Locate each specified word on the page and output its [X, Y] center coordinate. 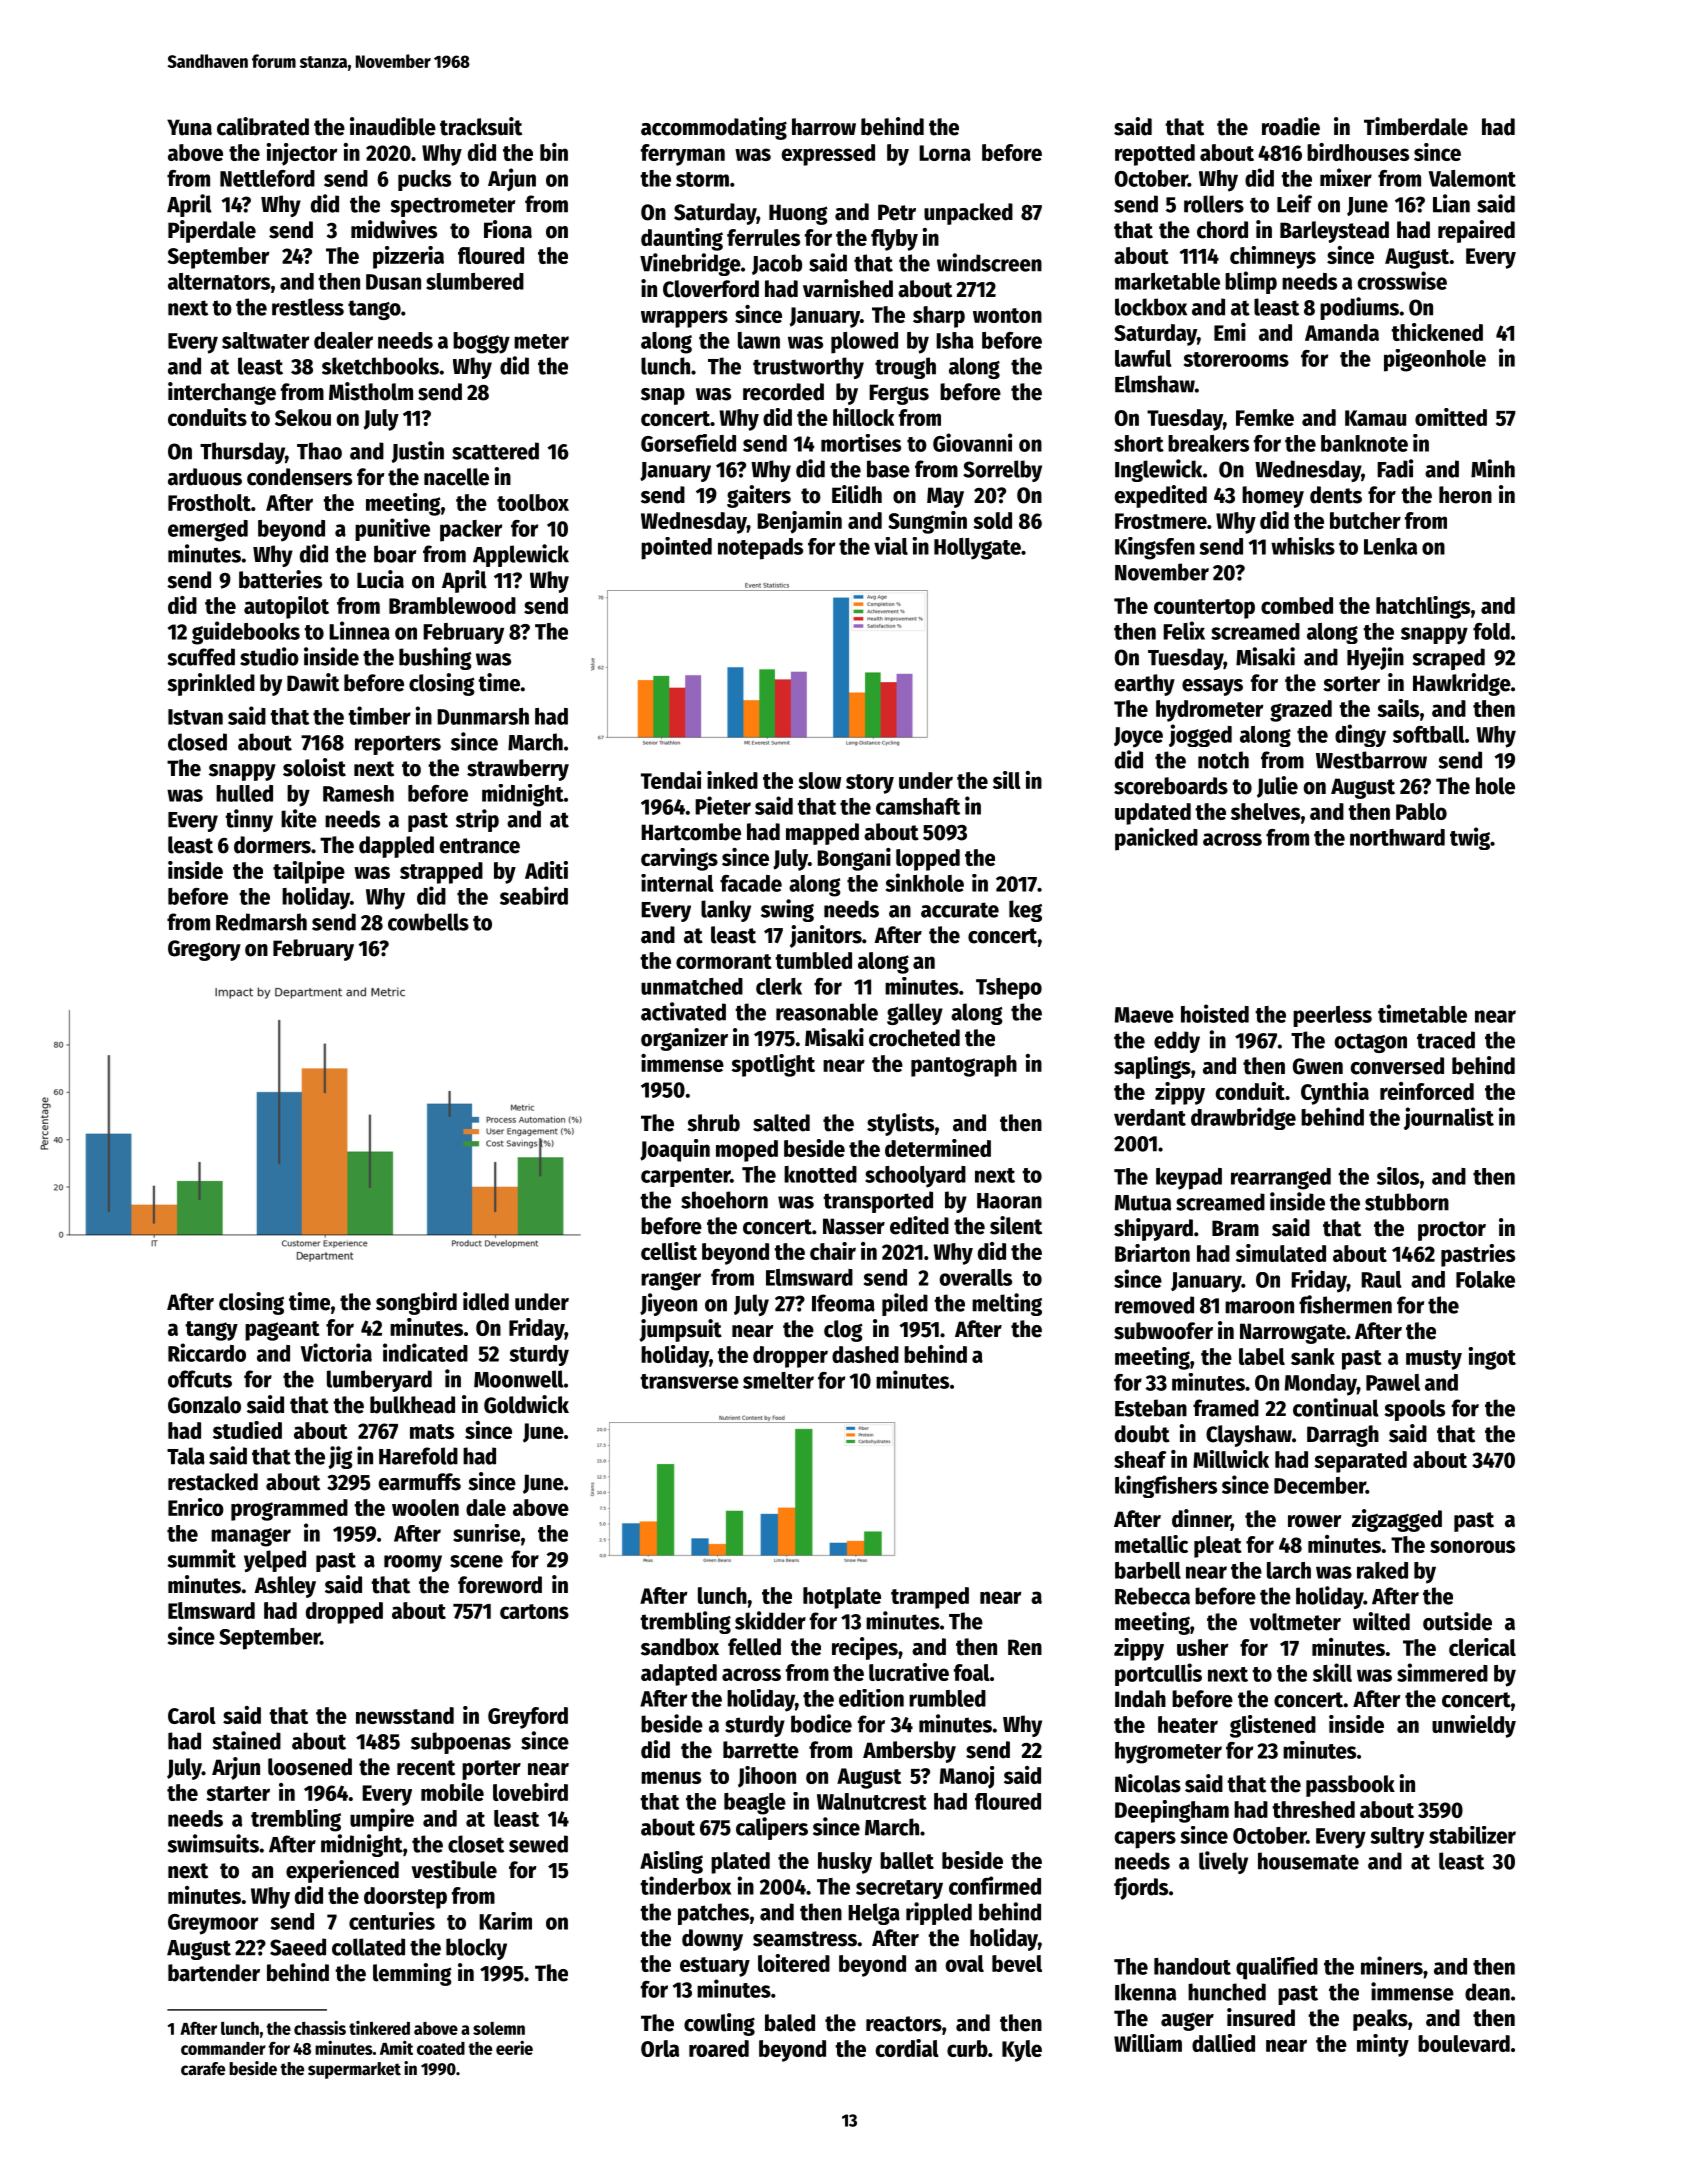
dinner [1201, 1519]
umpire [382, 1820]
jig [340, 1457]
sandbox [680, 1647]
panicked [1156, 839]
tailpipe [309, 872]
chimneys [1273, 257]
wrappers [684, 319]
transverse [689, 1381]
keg [1025, 911]
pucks [424, 180]
